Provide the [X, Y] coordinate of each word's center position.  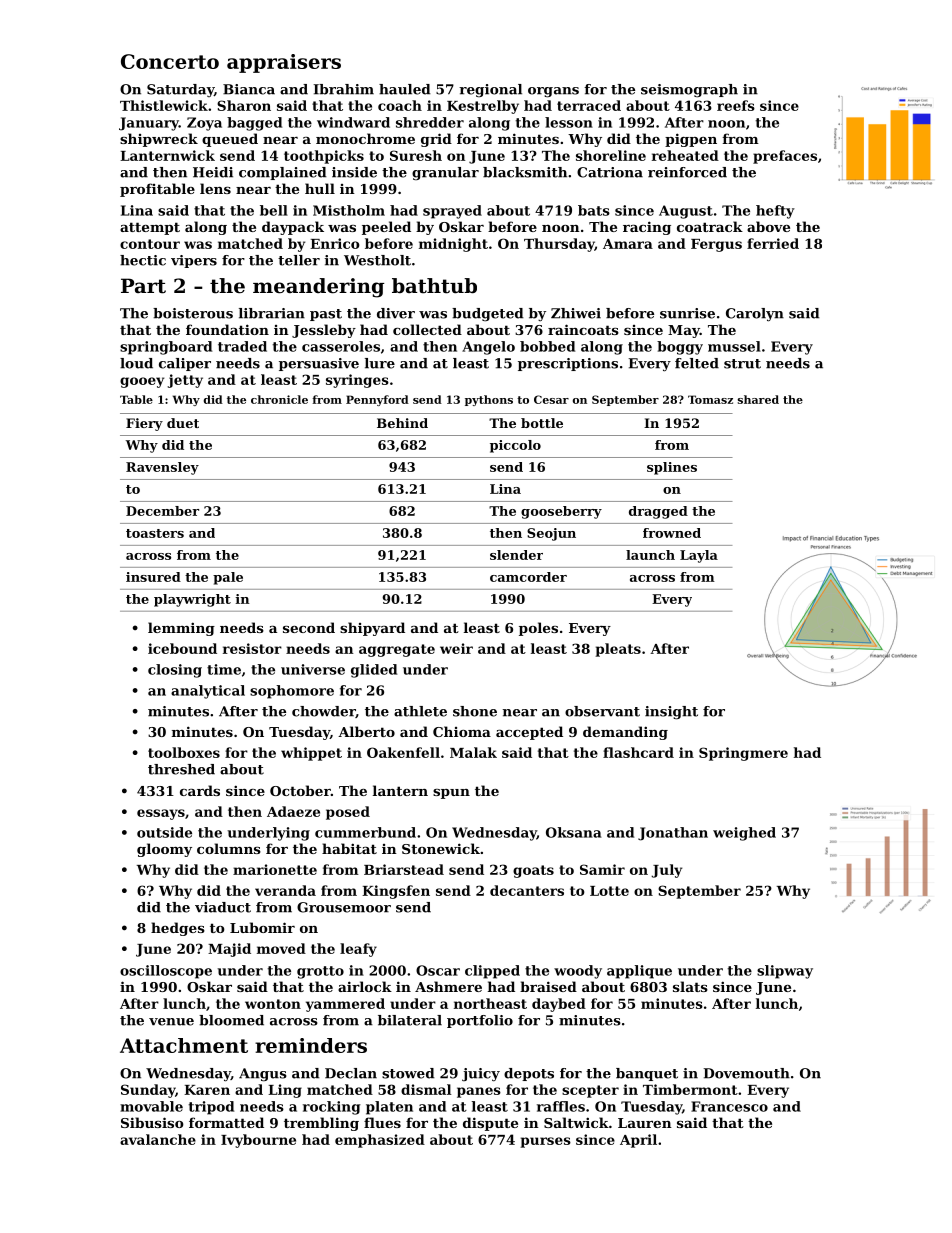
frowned [672, 533]
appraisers [284, 63]
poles [538, 629]
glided [374, 671]
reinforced [687, 172]
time [224, 669]
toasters [155, 533]
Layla [699, 556]
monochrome [365, 138]
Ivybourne [258, 1141]
